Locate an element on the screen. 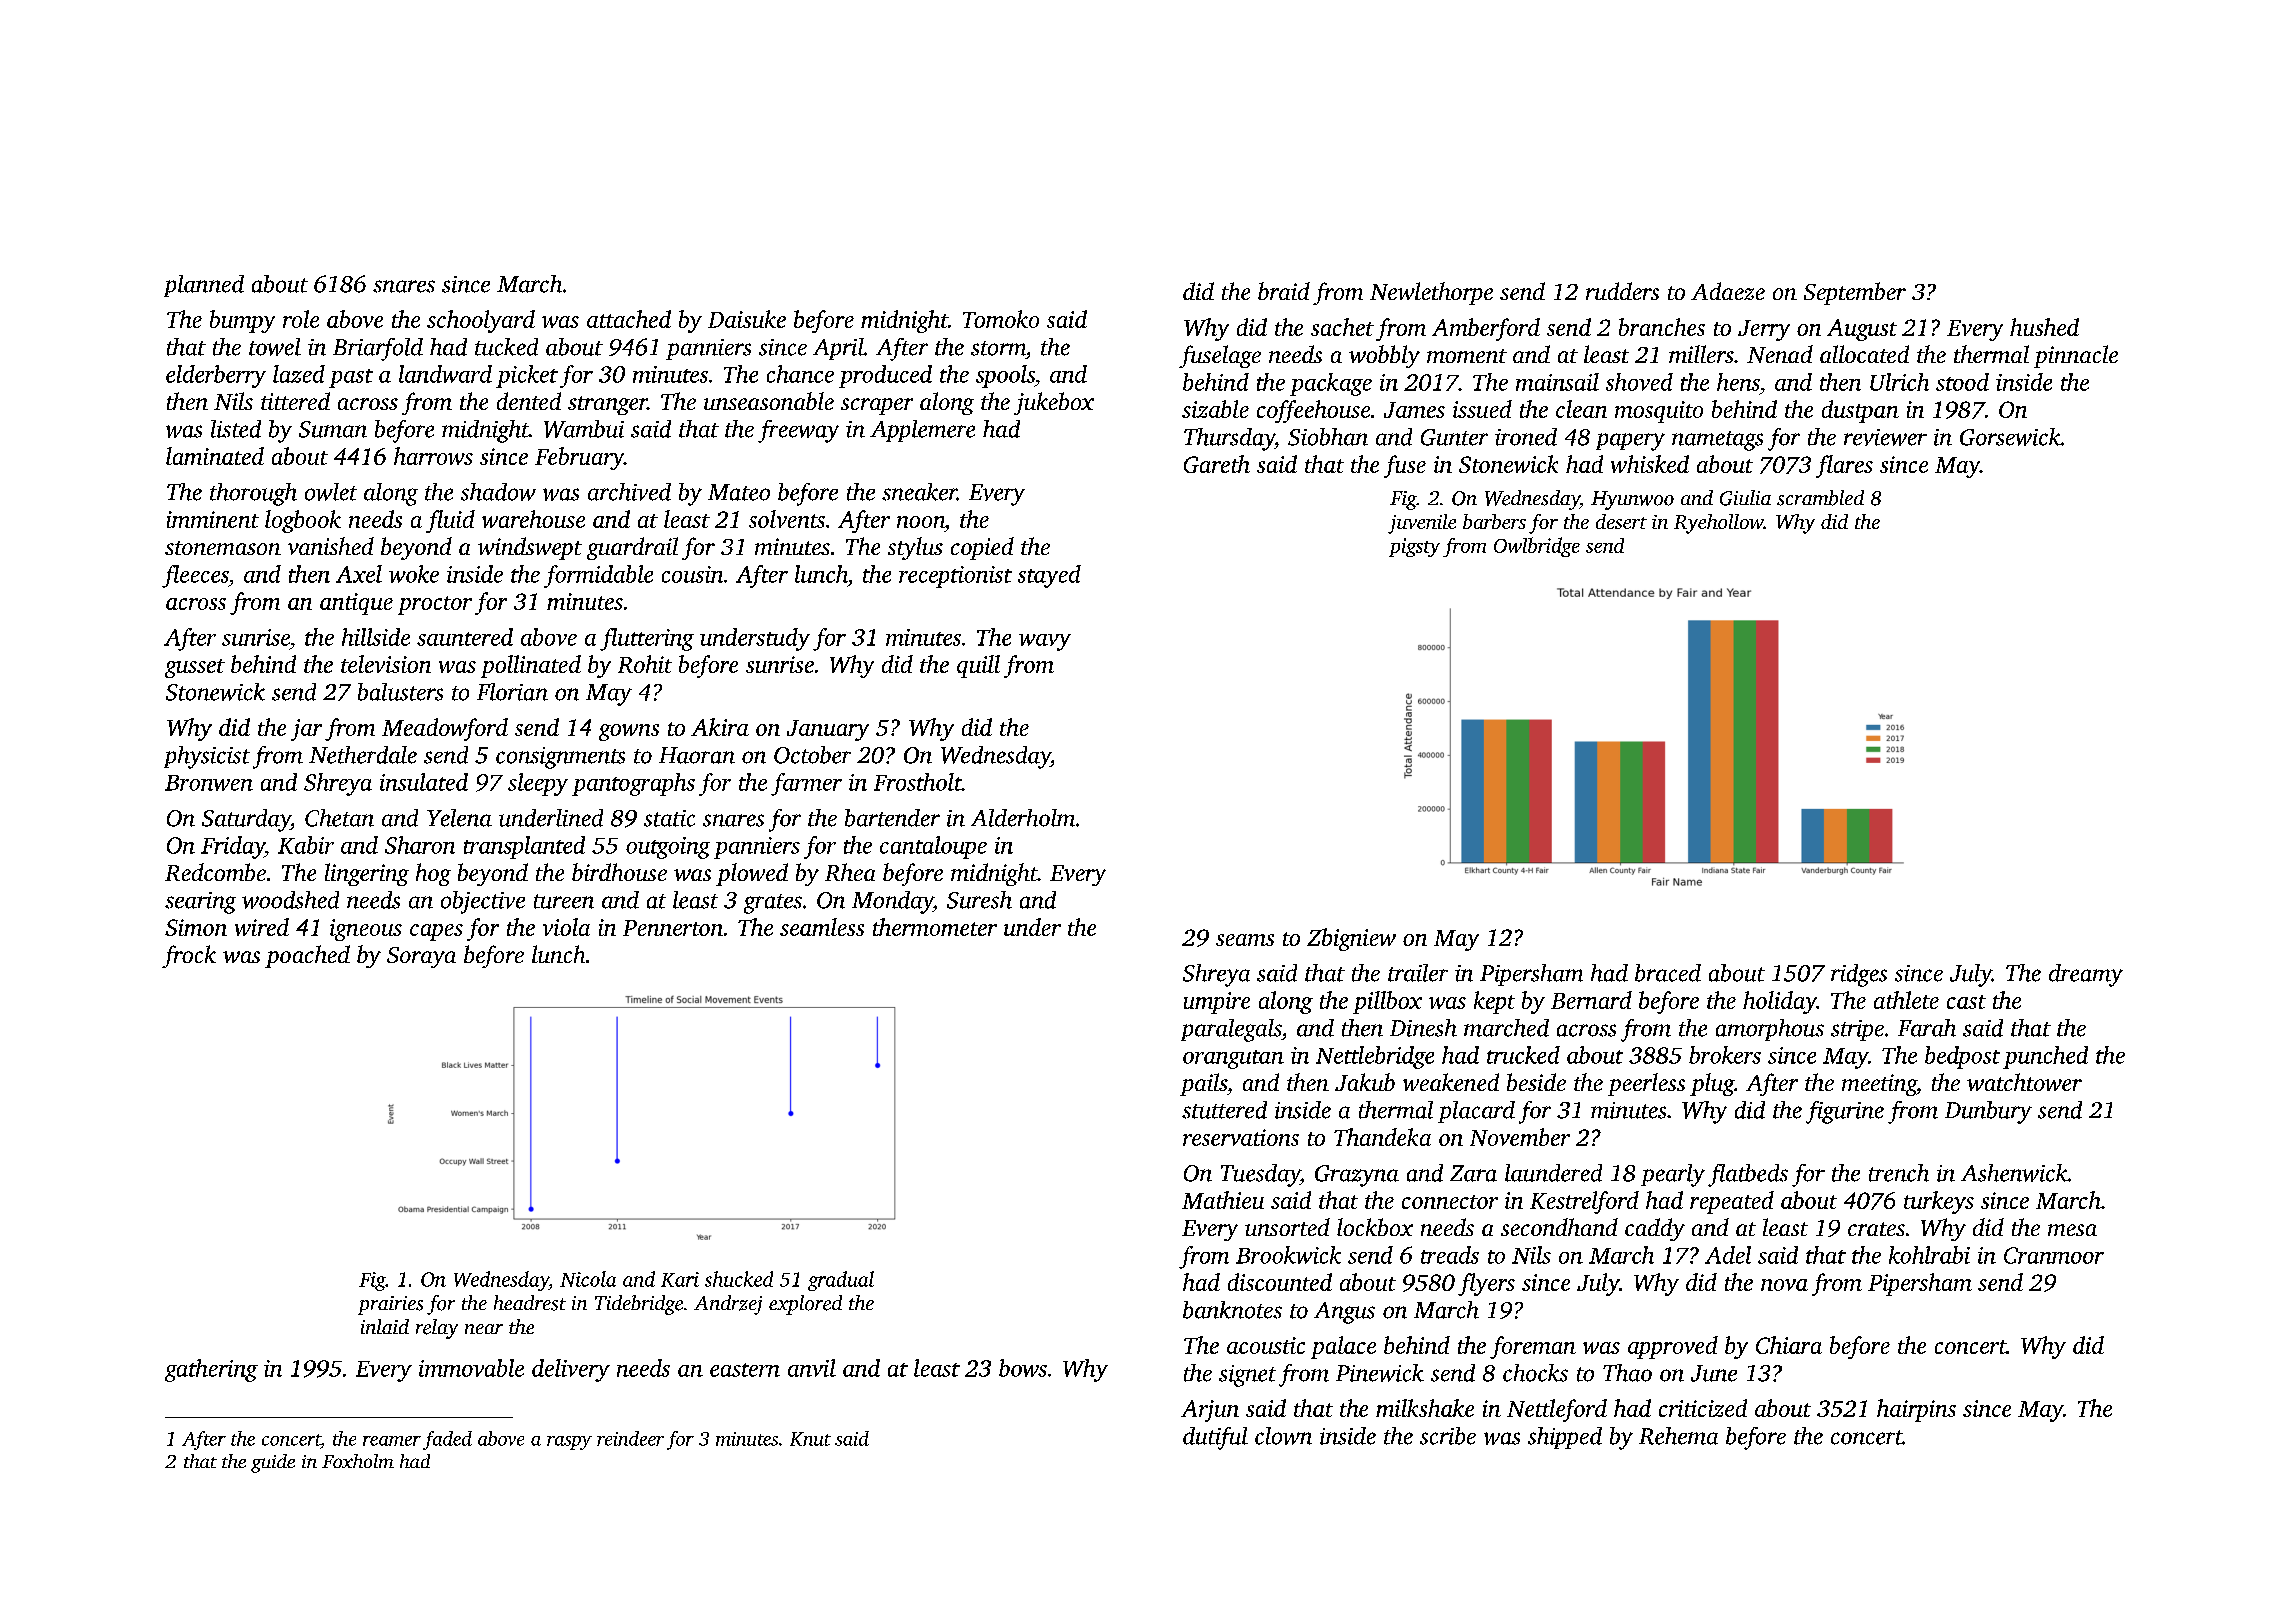 Image resolution: width=2292 pixels, height=1620 pixels. Thandeka is located at coordinates (1382, 1137).
